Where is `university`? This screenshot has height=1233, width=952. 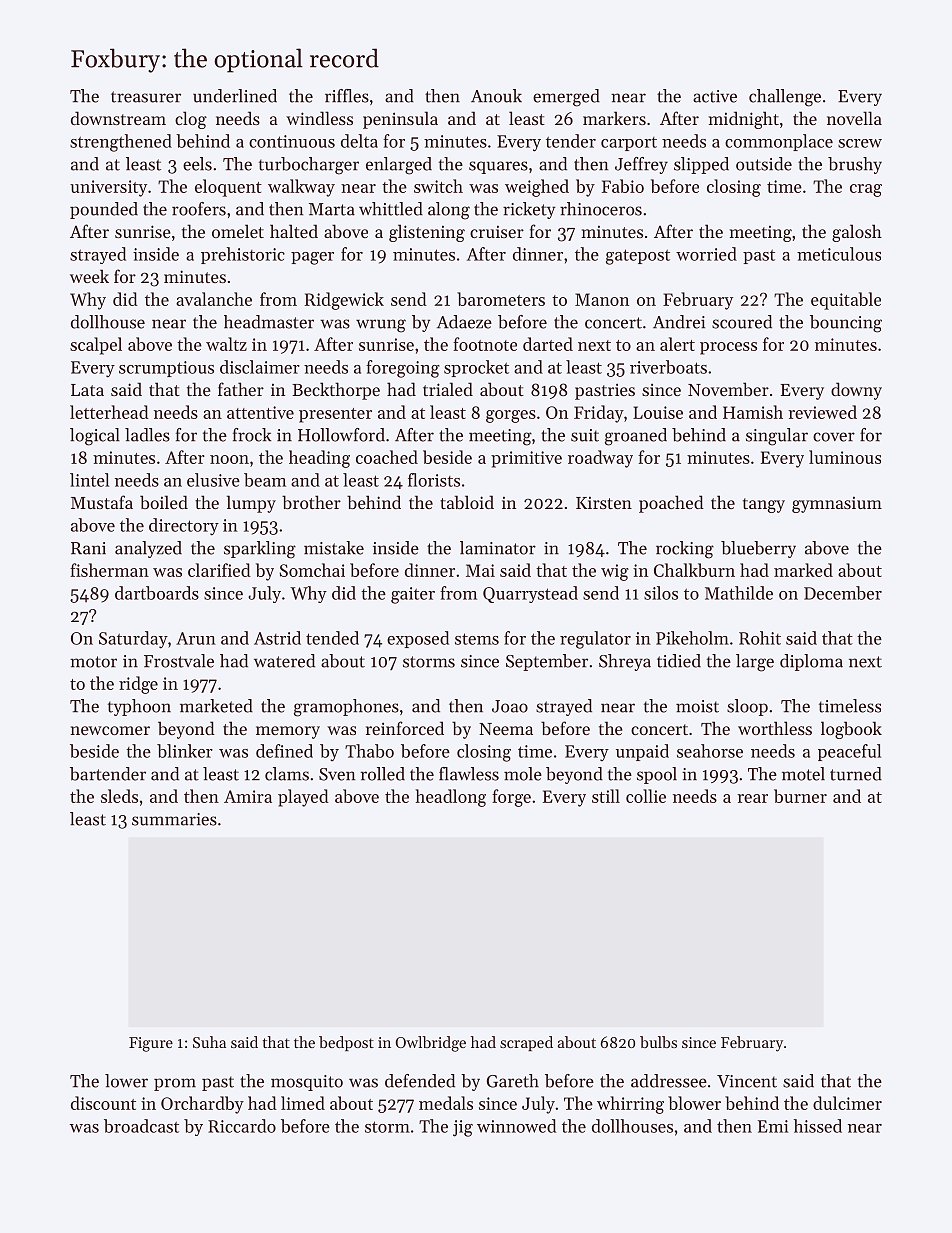 university is located at coordinates (108, 188).
